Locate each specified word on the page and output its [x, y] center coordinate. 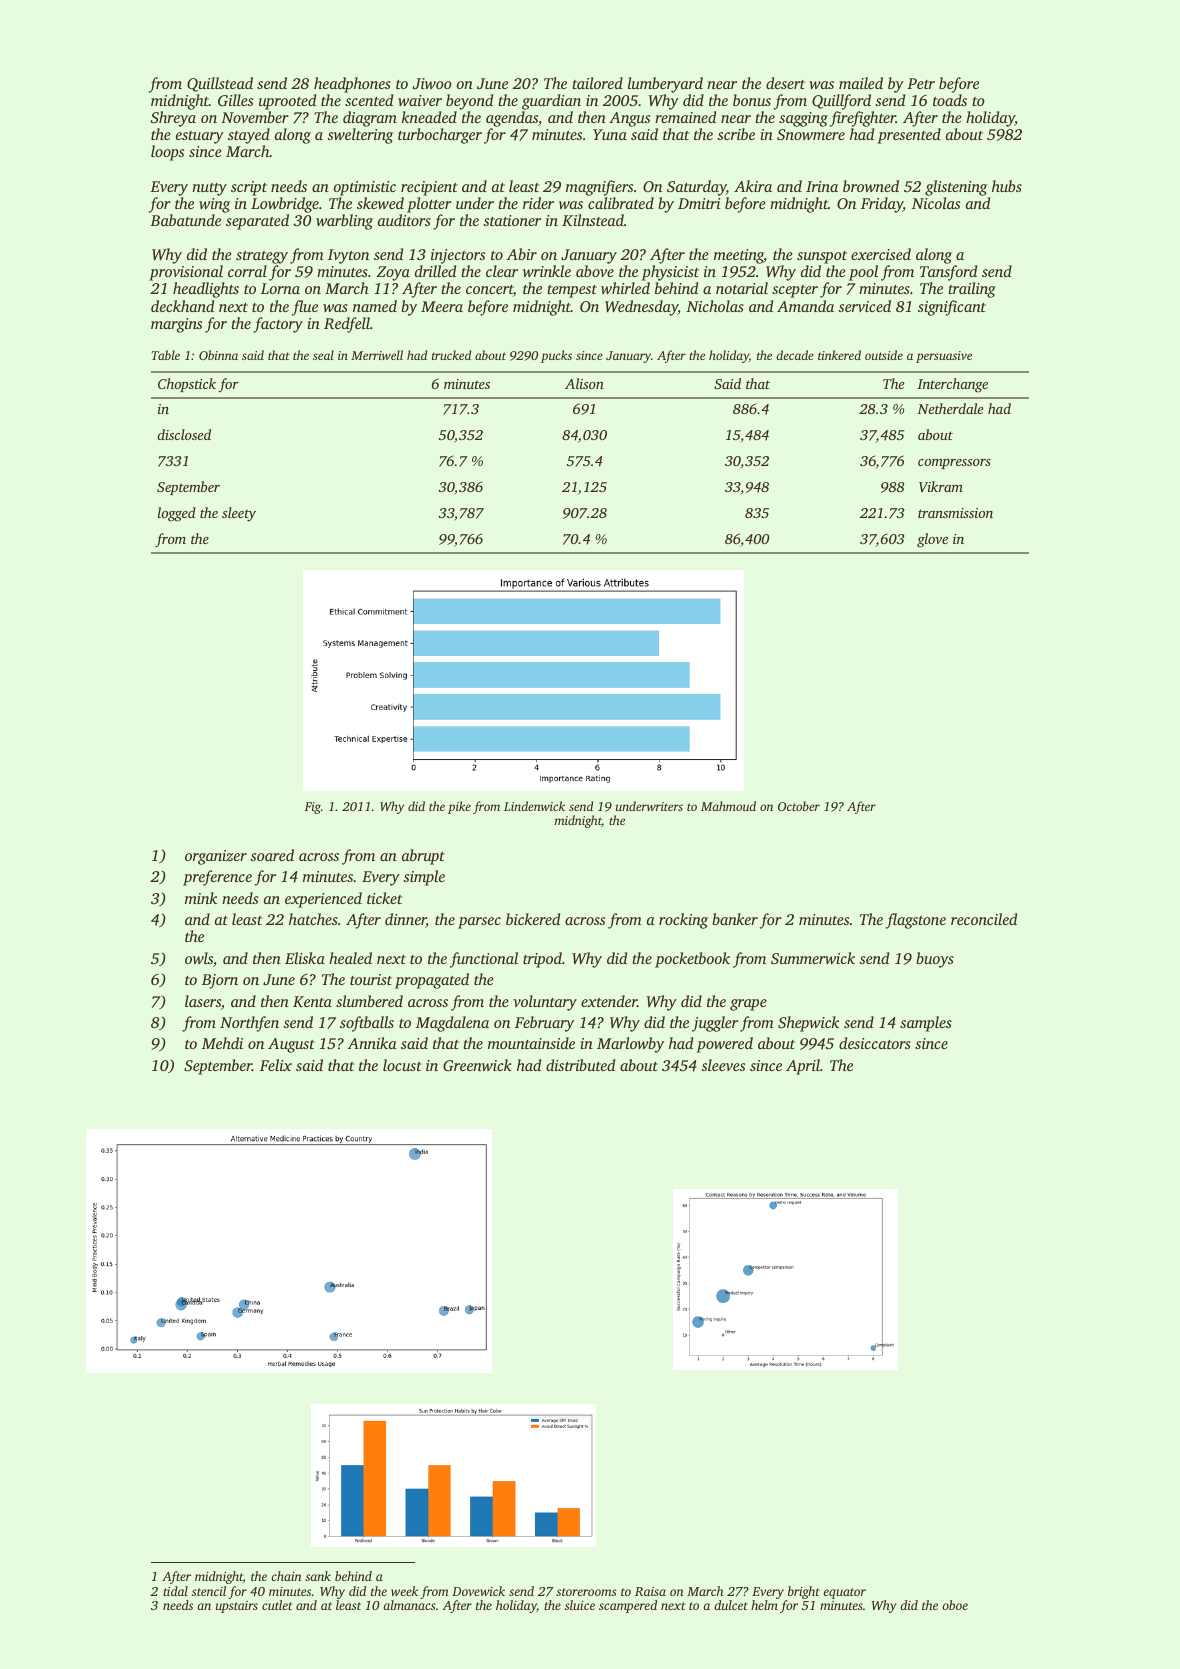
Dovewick [478, 1591]
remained [685, 117]
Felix [276, 1065]
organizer [216, 857]
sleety [239, 514]
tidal [175, 1591]
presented [909, 136]
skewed [380, 203]
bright [804, 1592]
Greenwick [477, 1065]
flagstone [916, 921]
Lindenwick [534, 806]
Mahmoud [728, 806]
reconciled [984, 919]
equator [844, 1593]
